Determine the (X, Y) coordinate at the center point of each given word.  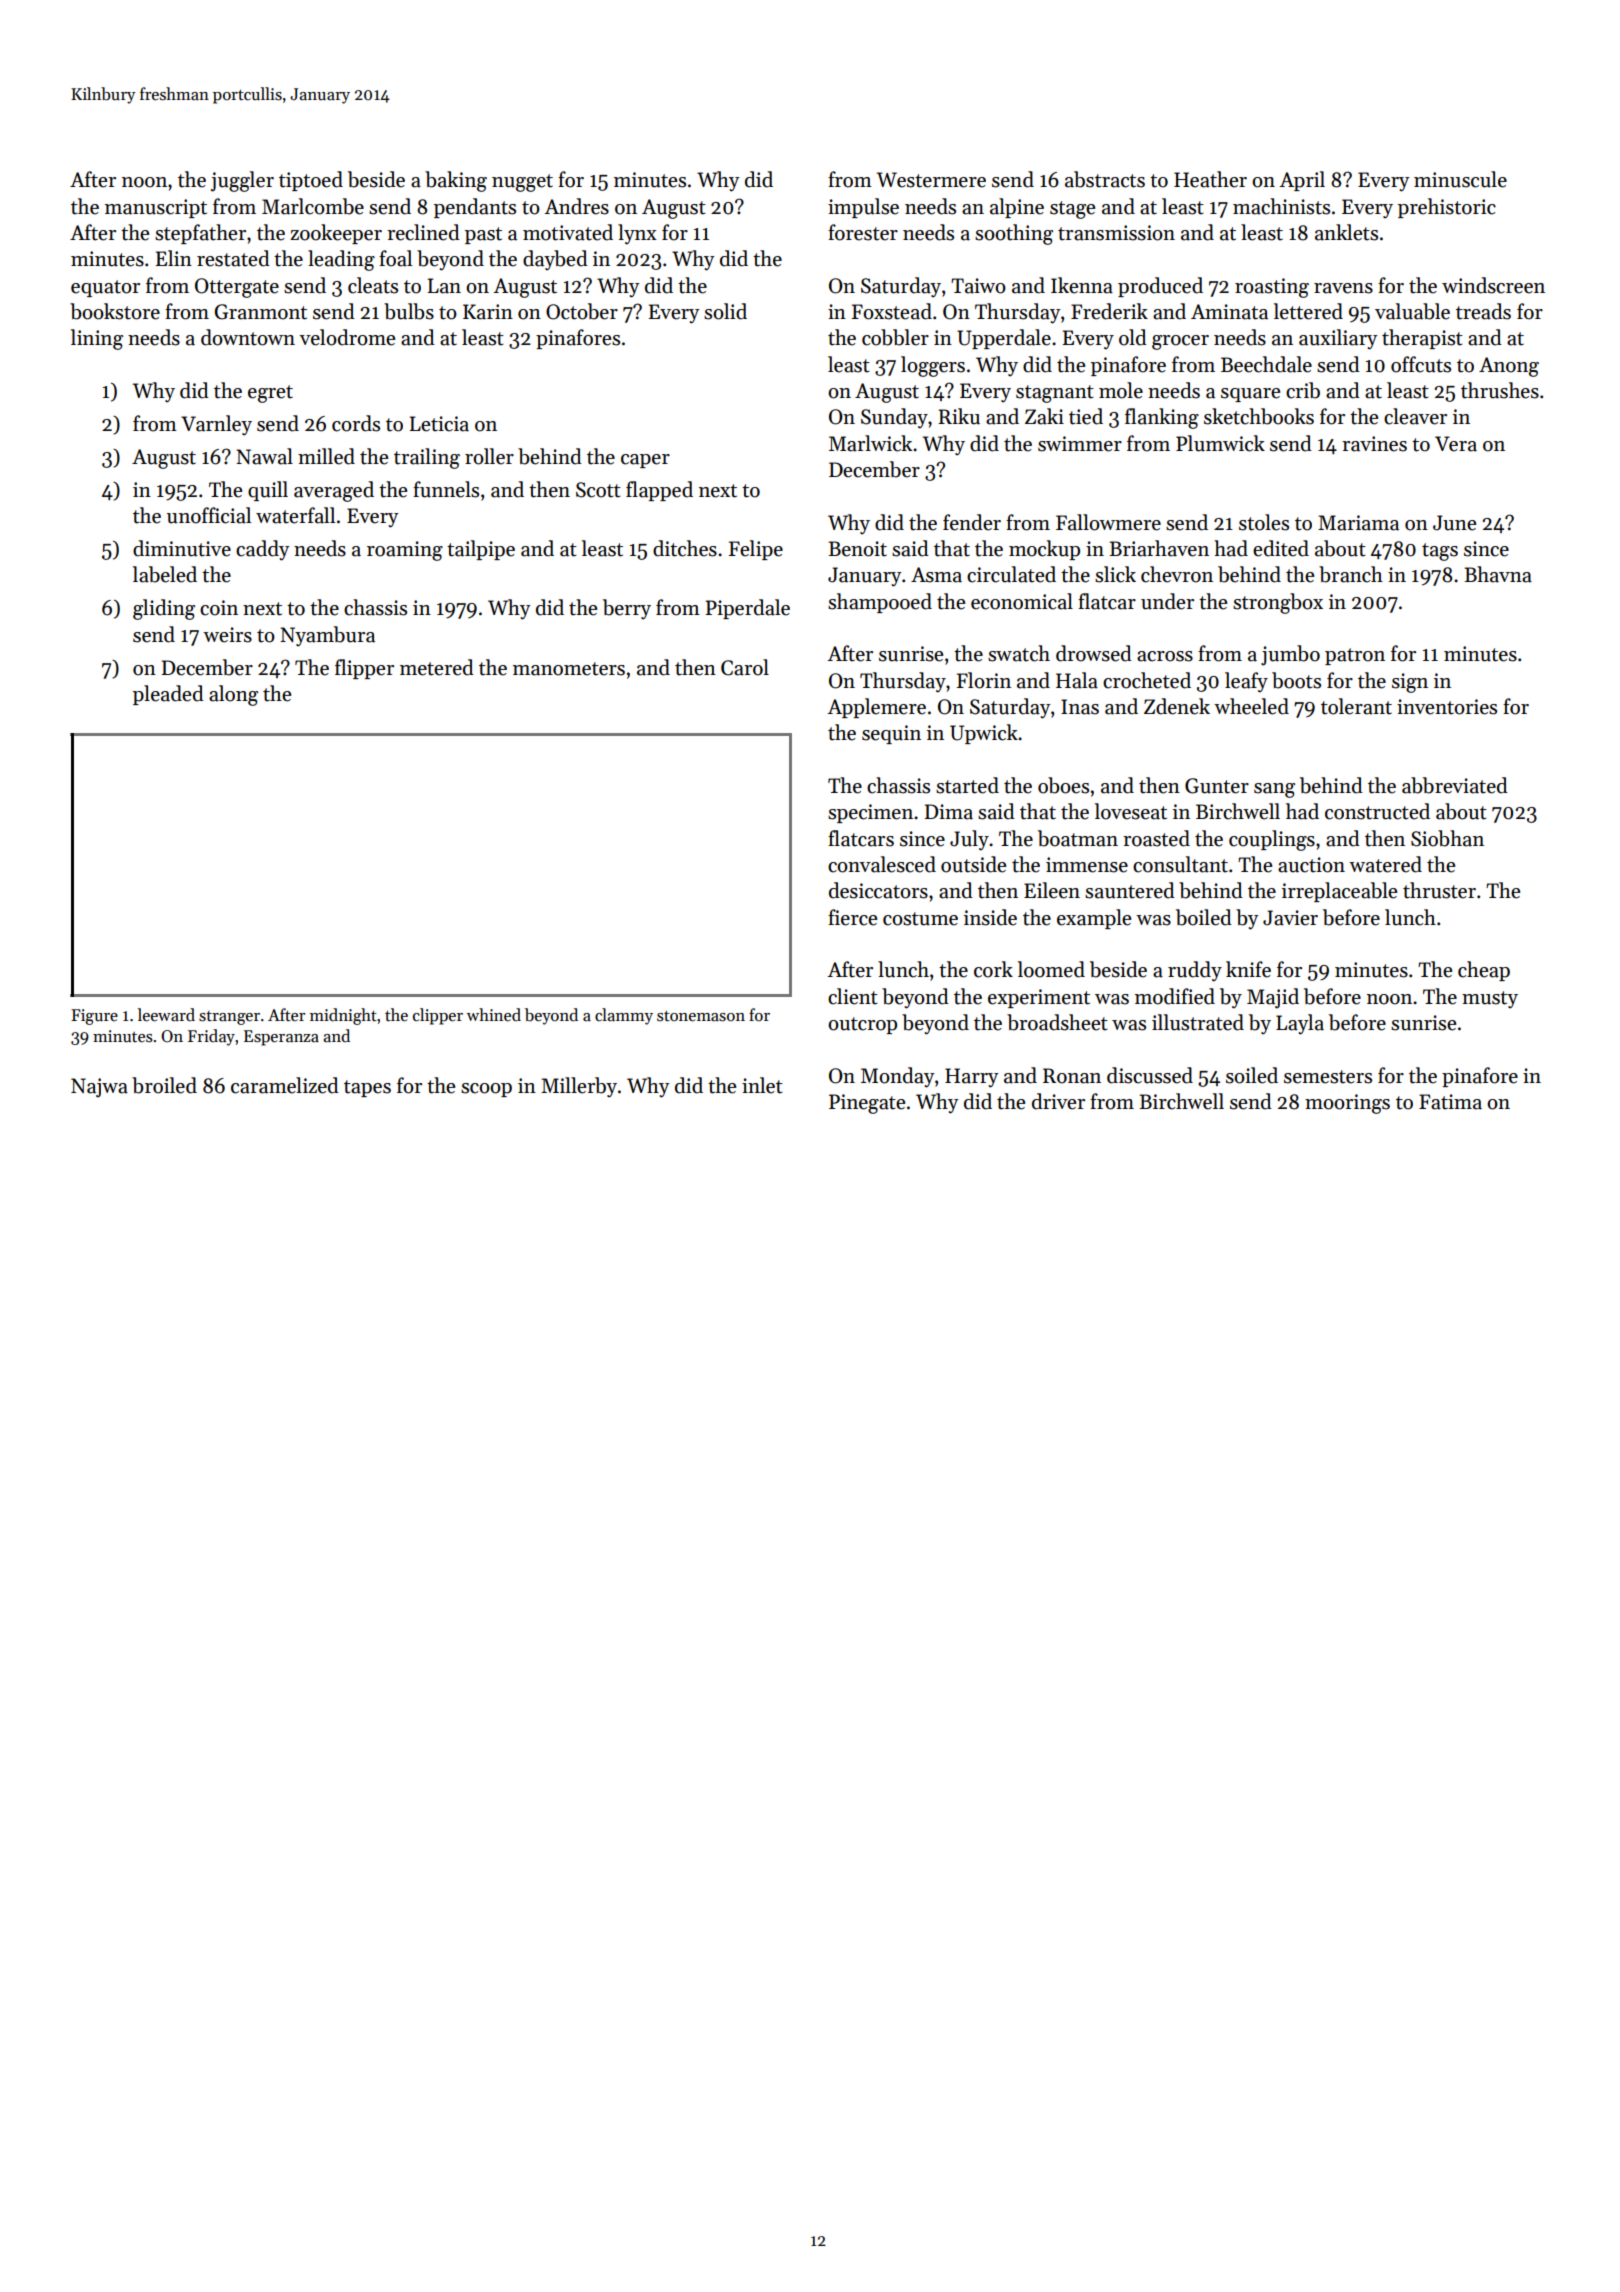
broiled (164, 1085)
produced (1160, 287)
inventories (1447, 707)
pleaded (168, 695)
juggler (242, 181)
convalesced (882, 864)
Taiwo (978, 286)
